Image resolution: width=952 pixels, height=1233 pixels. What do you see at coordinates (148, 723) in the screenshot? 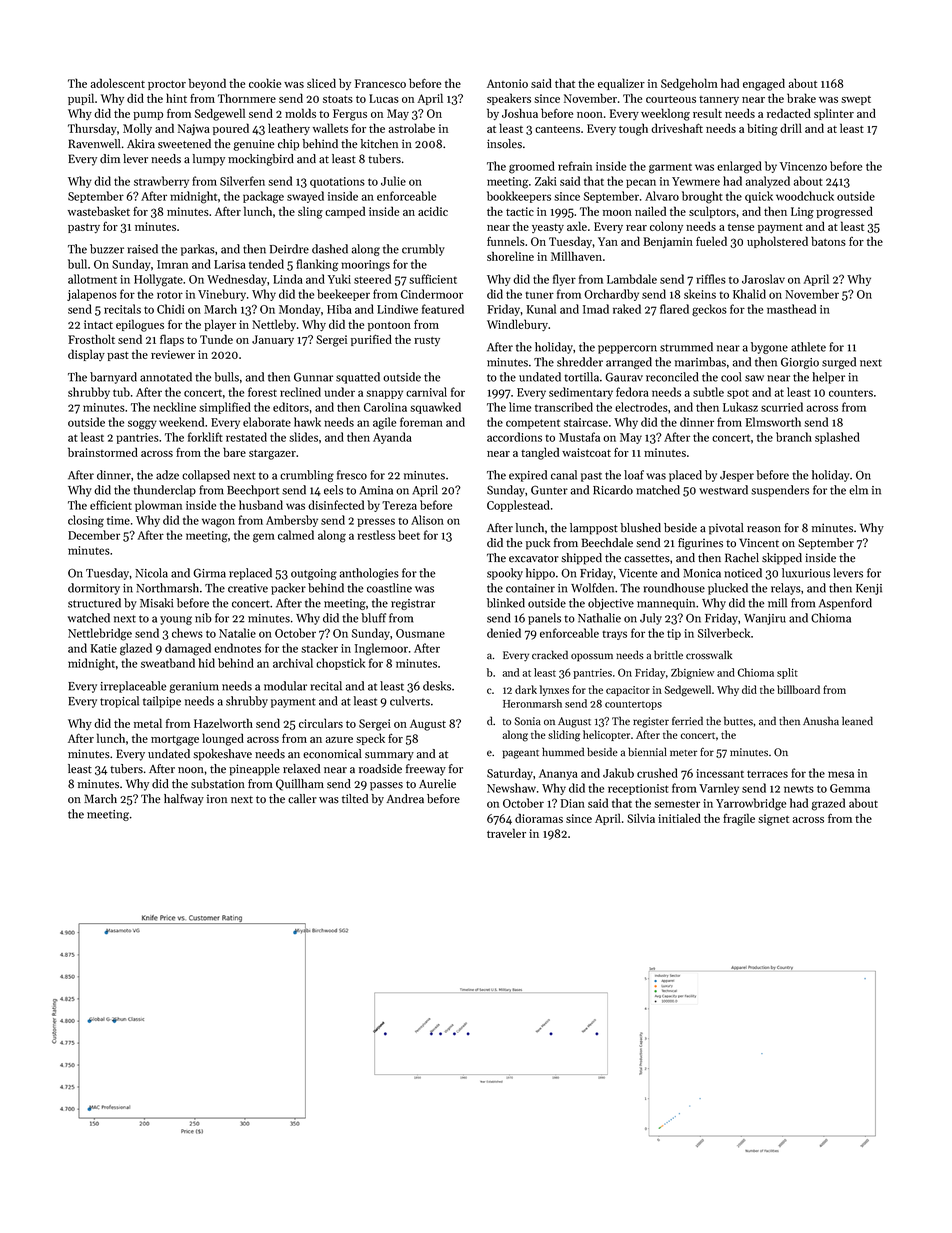
I see `metal` at bounding box center [148, 723].
